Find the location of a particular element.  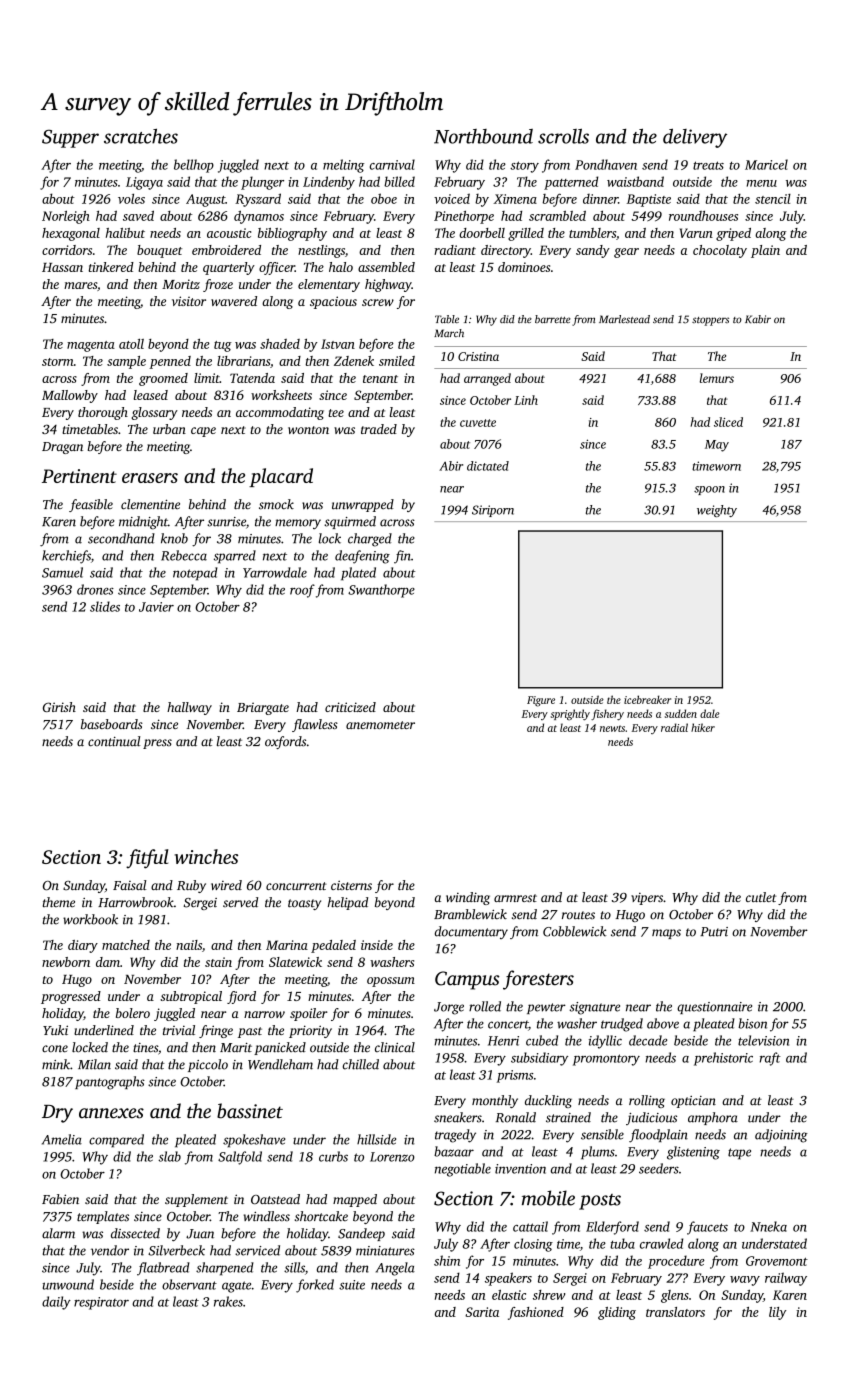

respirator is located at coordinates (101, 1303).
